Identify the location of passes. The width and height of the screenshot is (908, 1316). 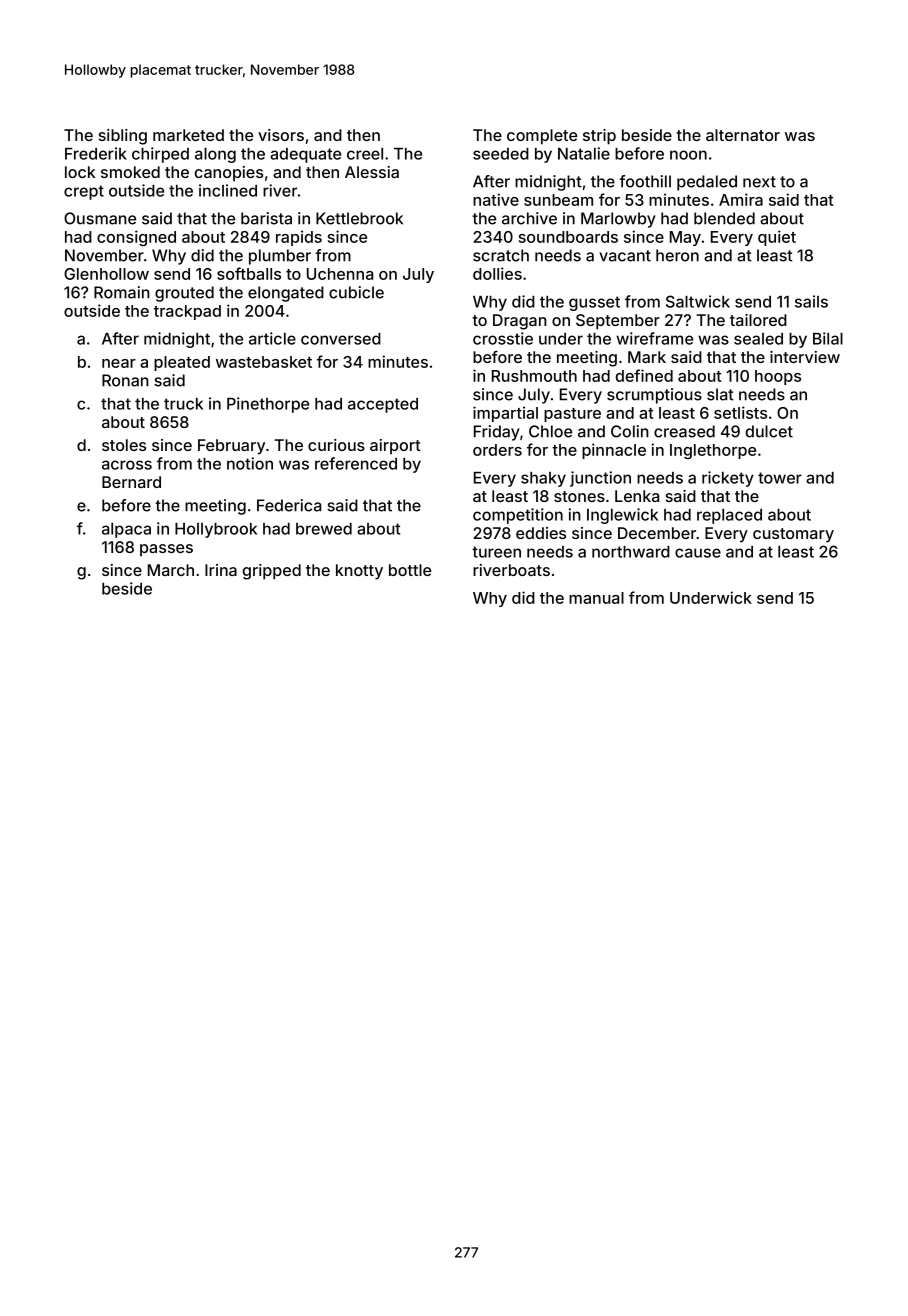
(166, 550).
